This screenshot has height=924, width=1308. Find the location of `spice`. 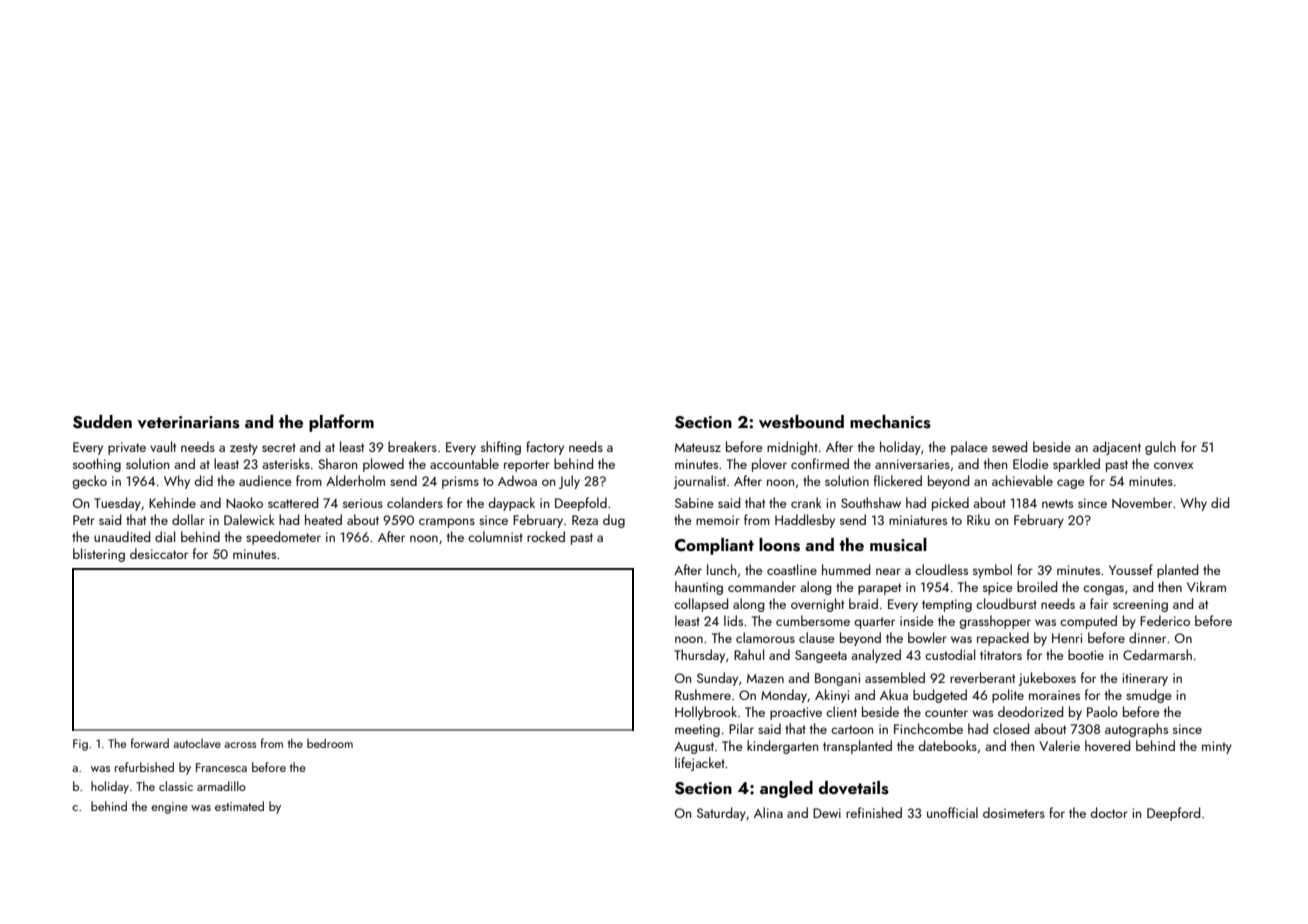

spice is located at coordinates (998, 588).
